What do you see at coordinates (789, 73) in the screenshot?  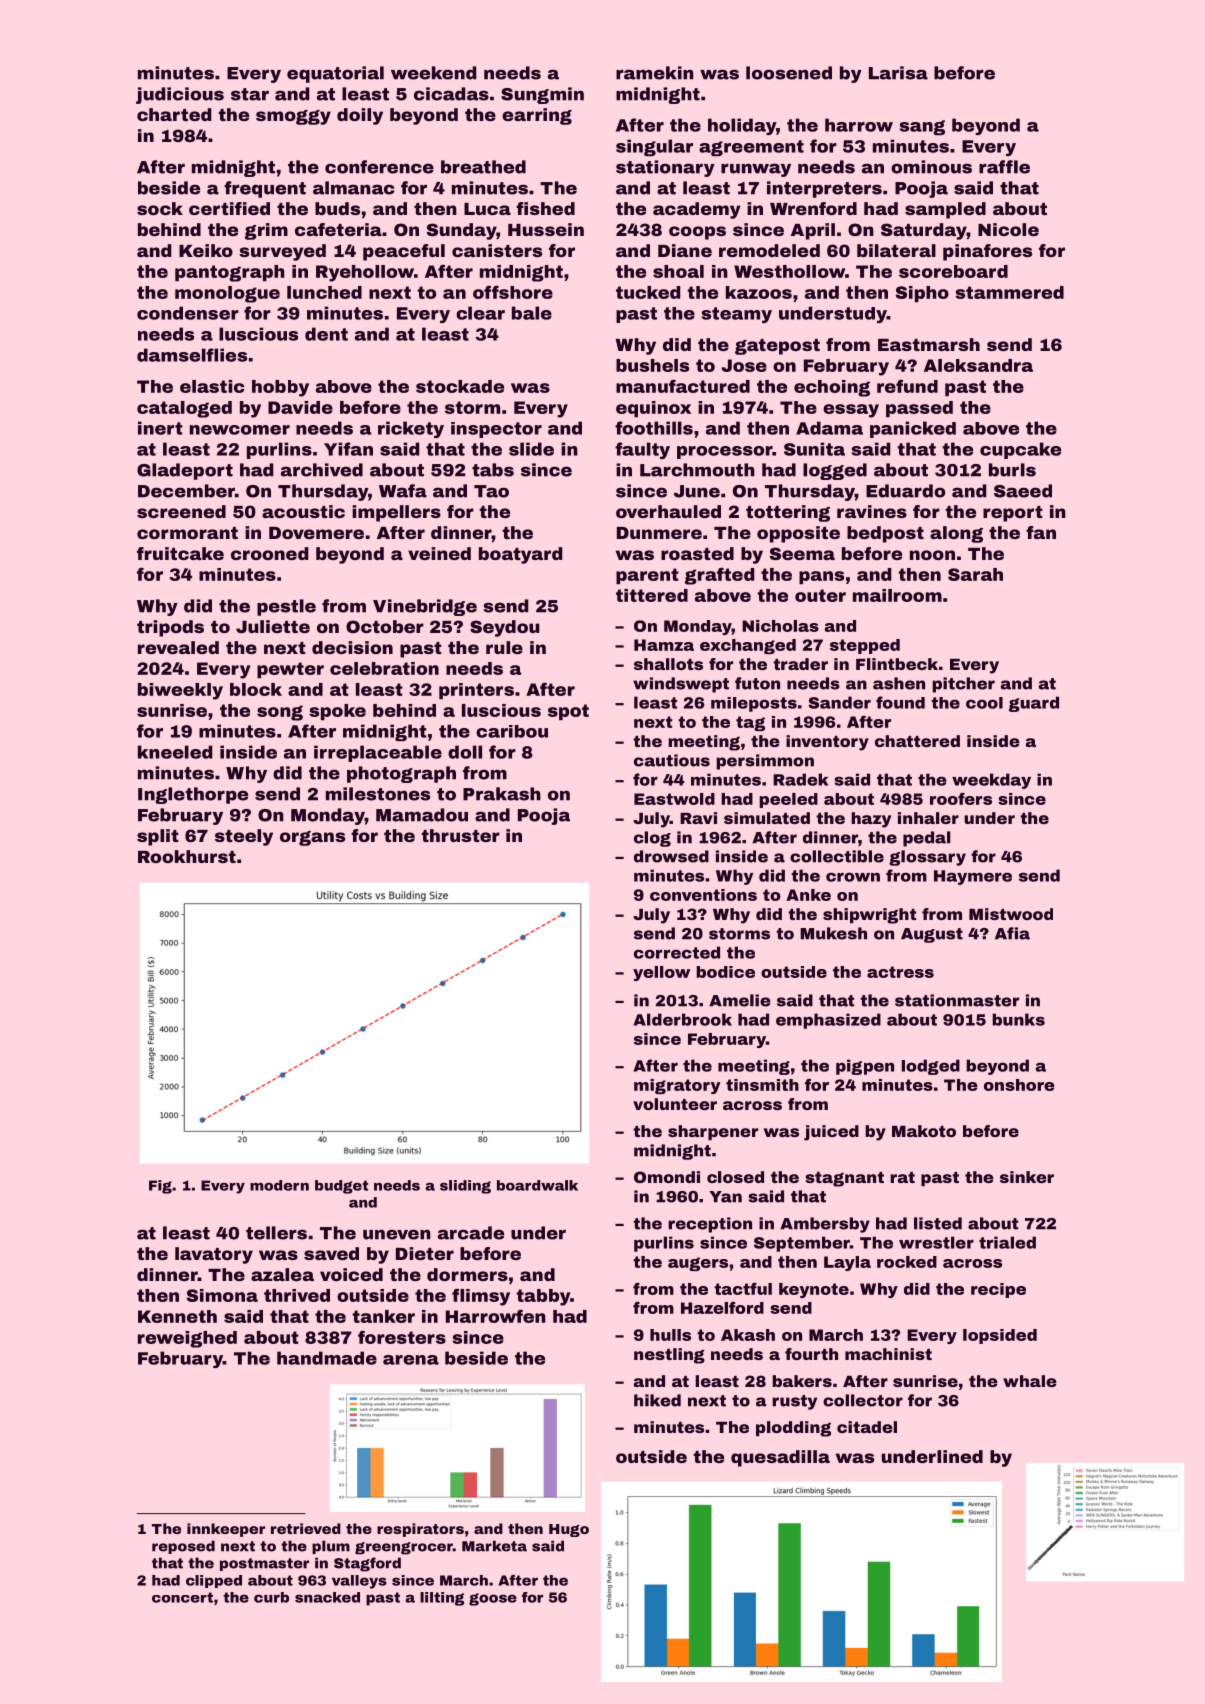 I see `loosened` at bounding box center [789, 73].
